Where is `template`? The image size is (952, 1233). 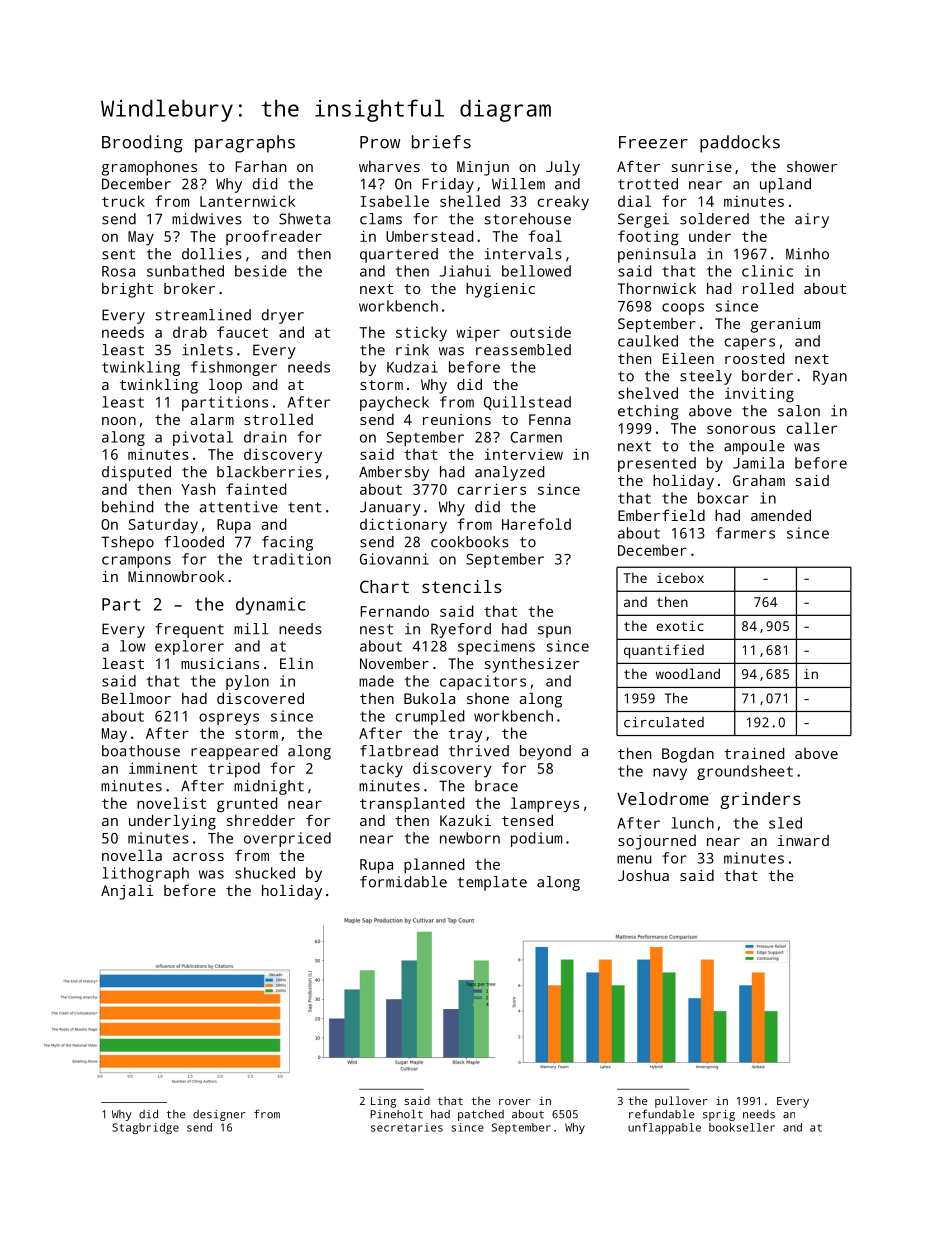 template is located at coordinates (492, 883).
